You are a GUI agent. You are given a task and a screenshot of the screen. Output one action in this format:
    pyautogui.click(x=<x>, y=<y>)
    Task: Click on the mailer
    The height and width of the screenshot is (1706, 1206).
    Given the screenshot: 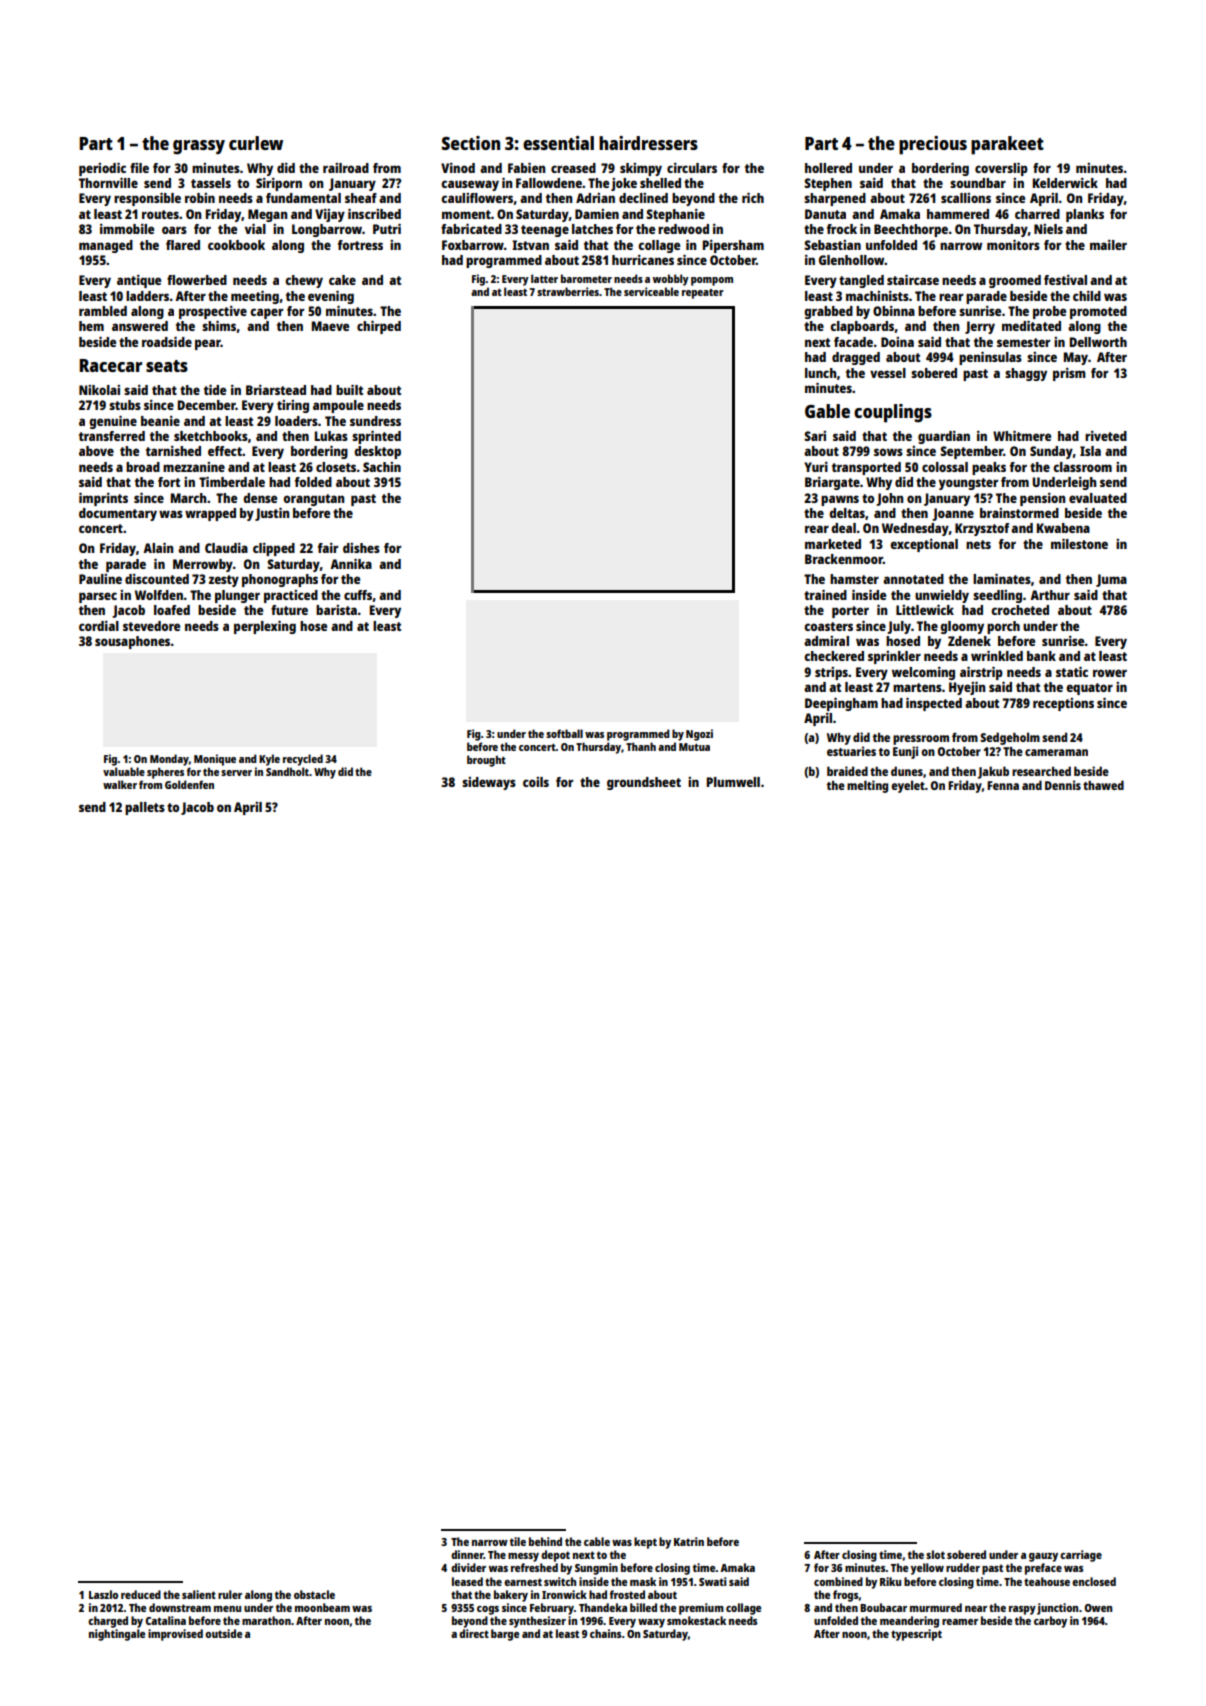 What is the action you would take?
    pyautogui.click(x=1108, y=245)
